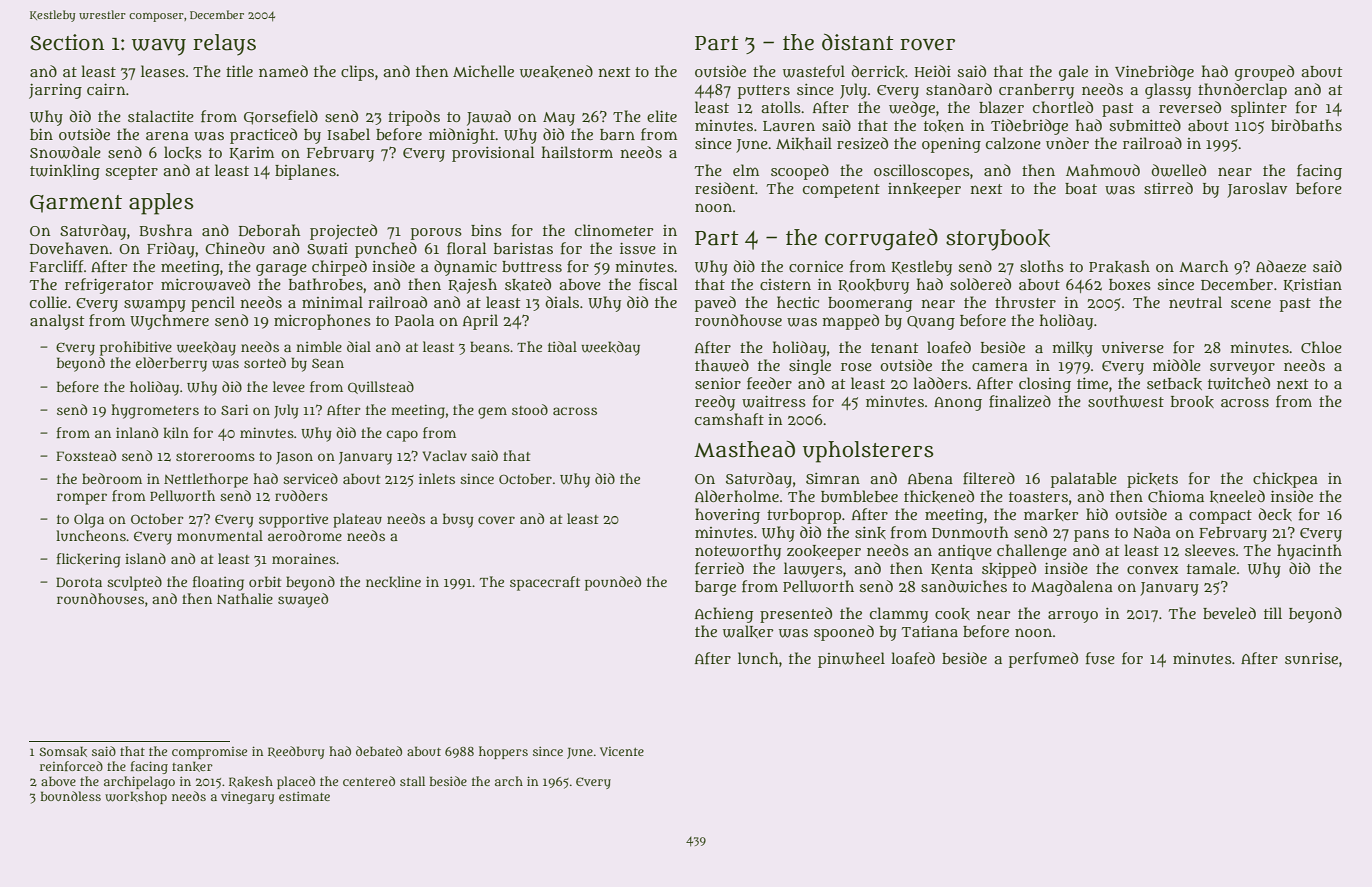 This image has height=887, width=1372. Describe the element at coordinates (727, 516) in the image. I see `hovering` at that location.
